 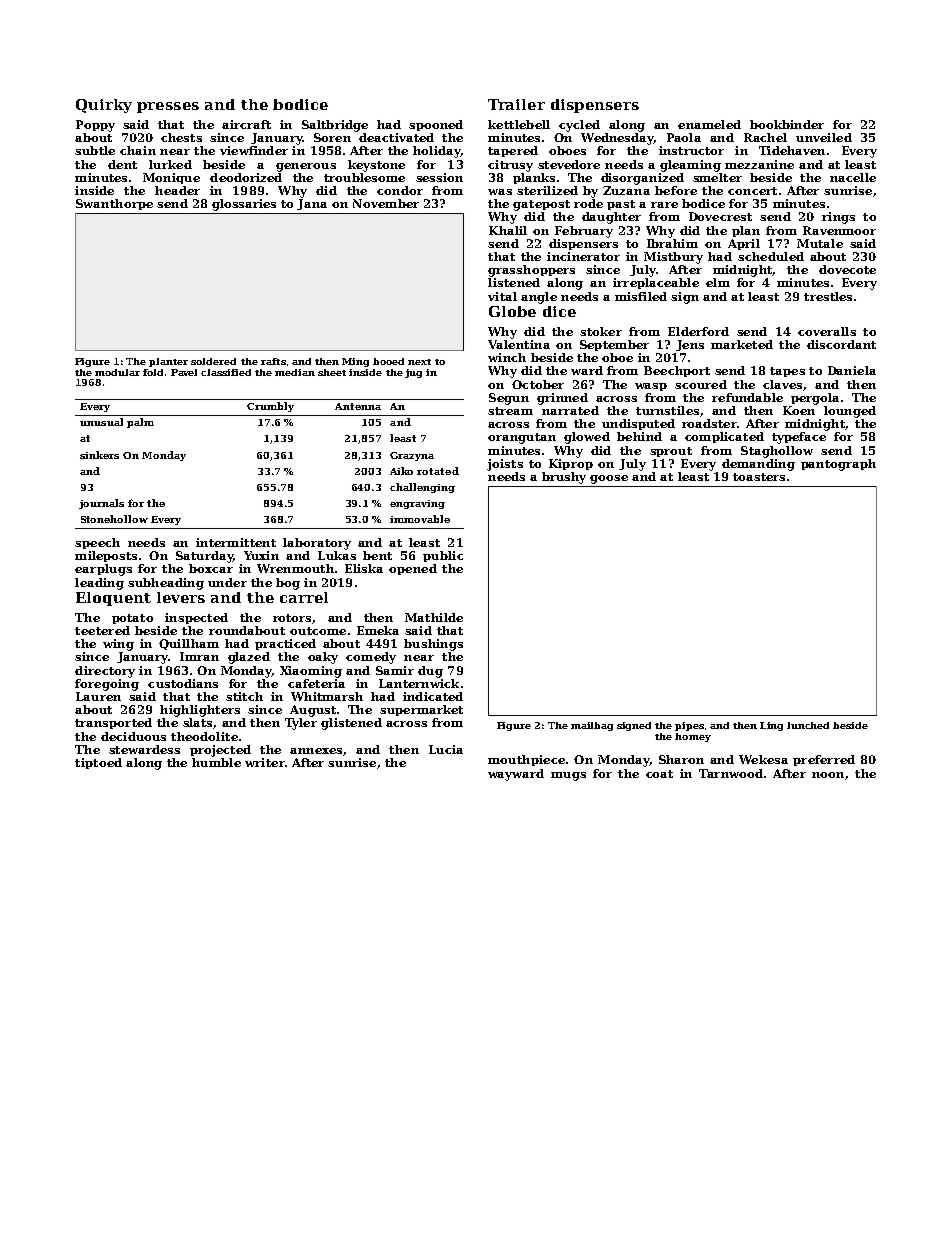 What do you see at coordinates (516, 104) in the image?
I see `Trailer` at bounding box center [516, 104].
